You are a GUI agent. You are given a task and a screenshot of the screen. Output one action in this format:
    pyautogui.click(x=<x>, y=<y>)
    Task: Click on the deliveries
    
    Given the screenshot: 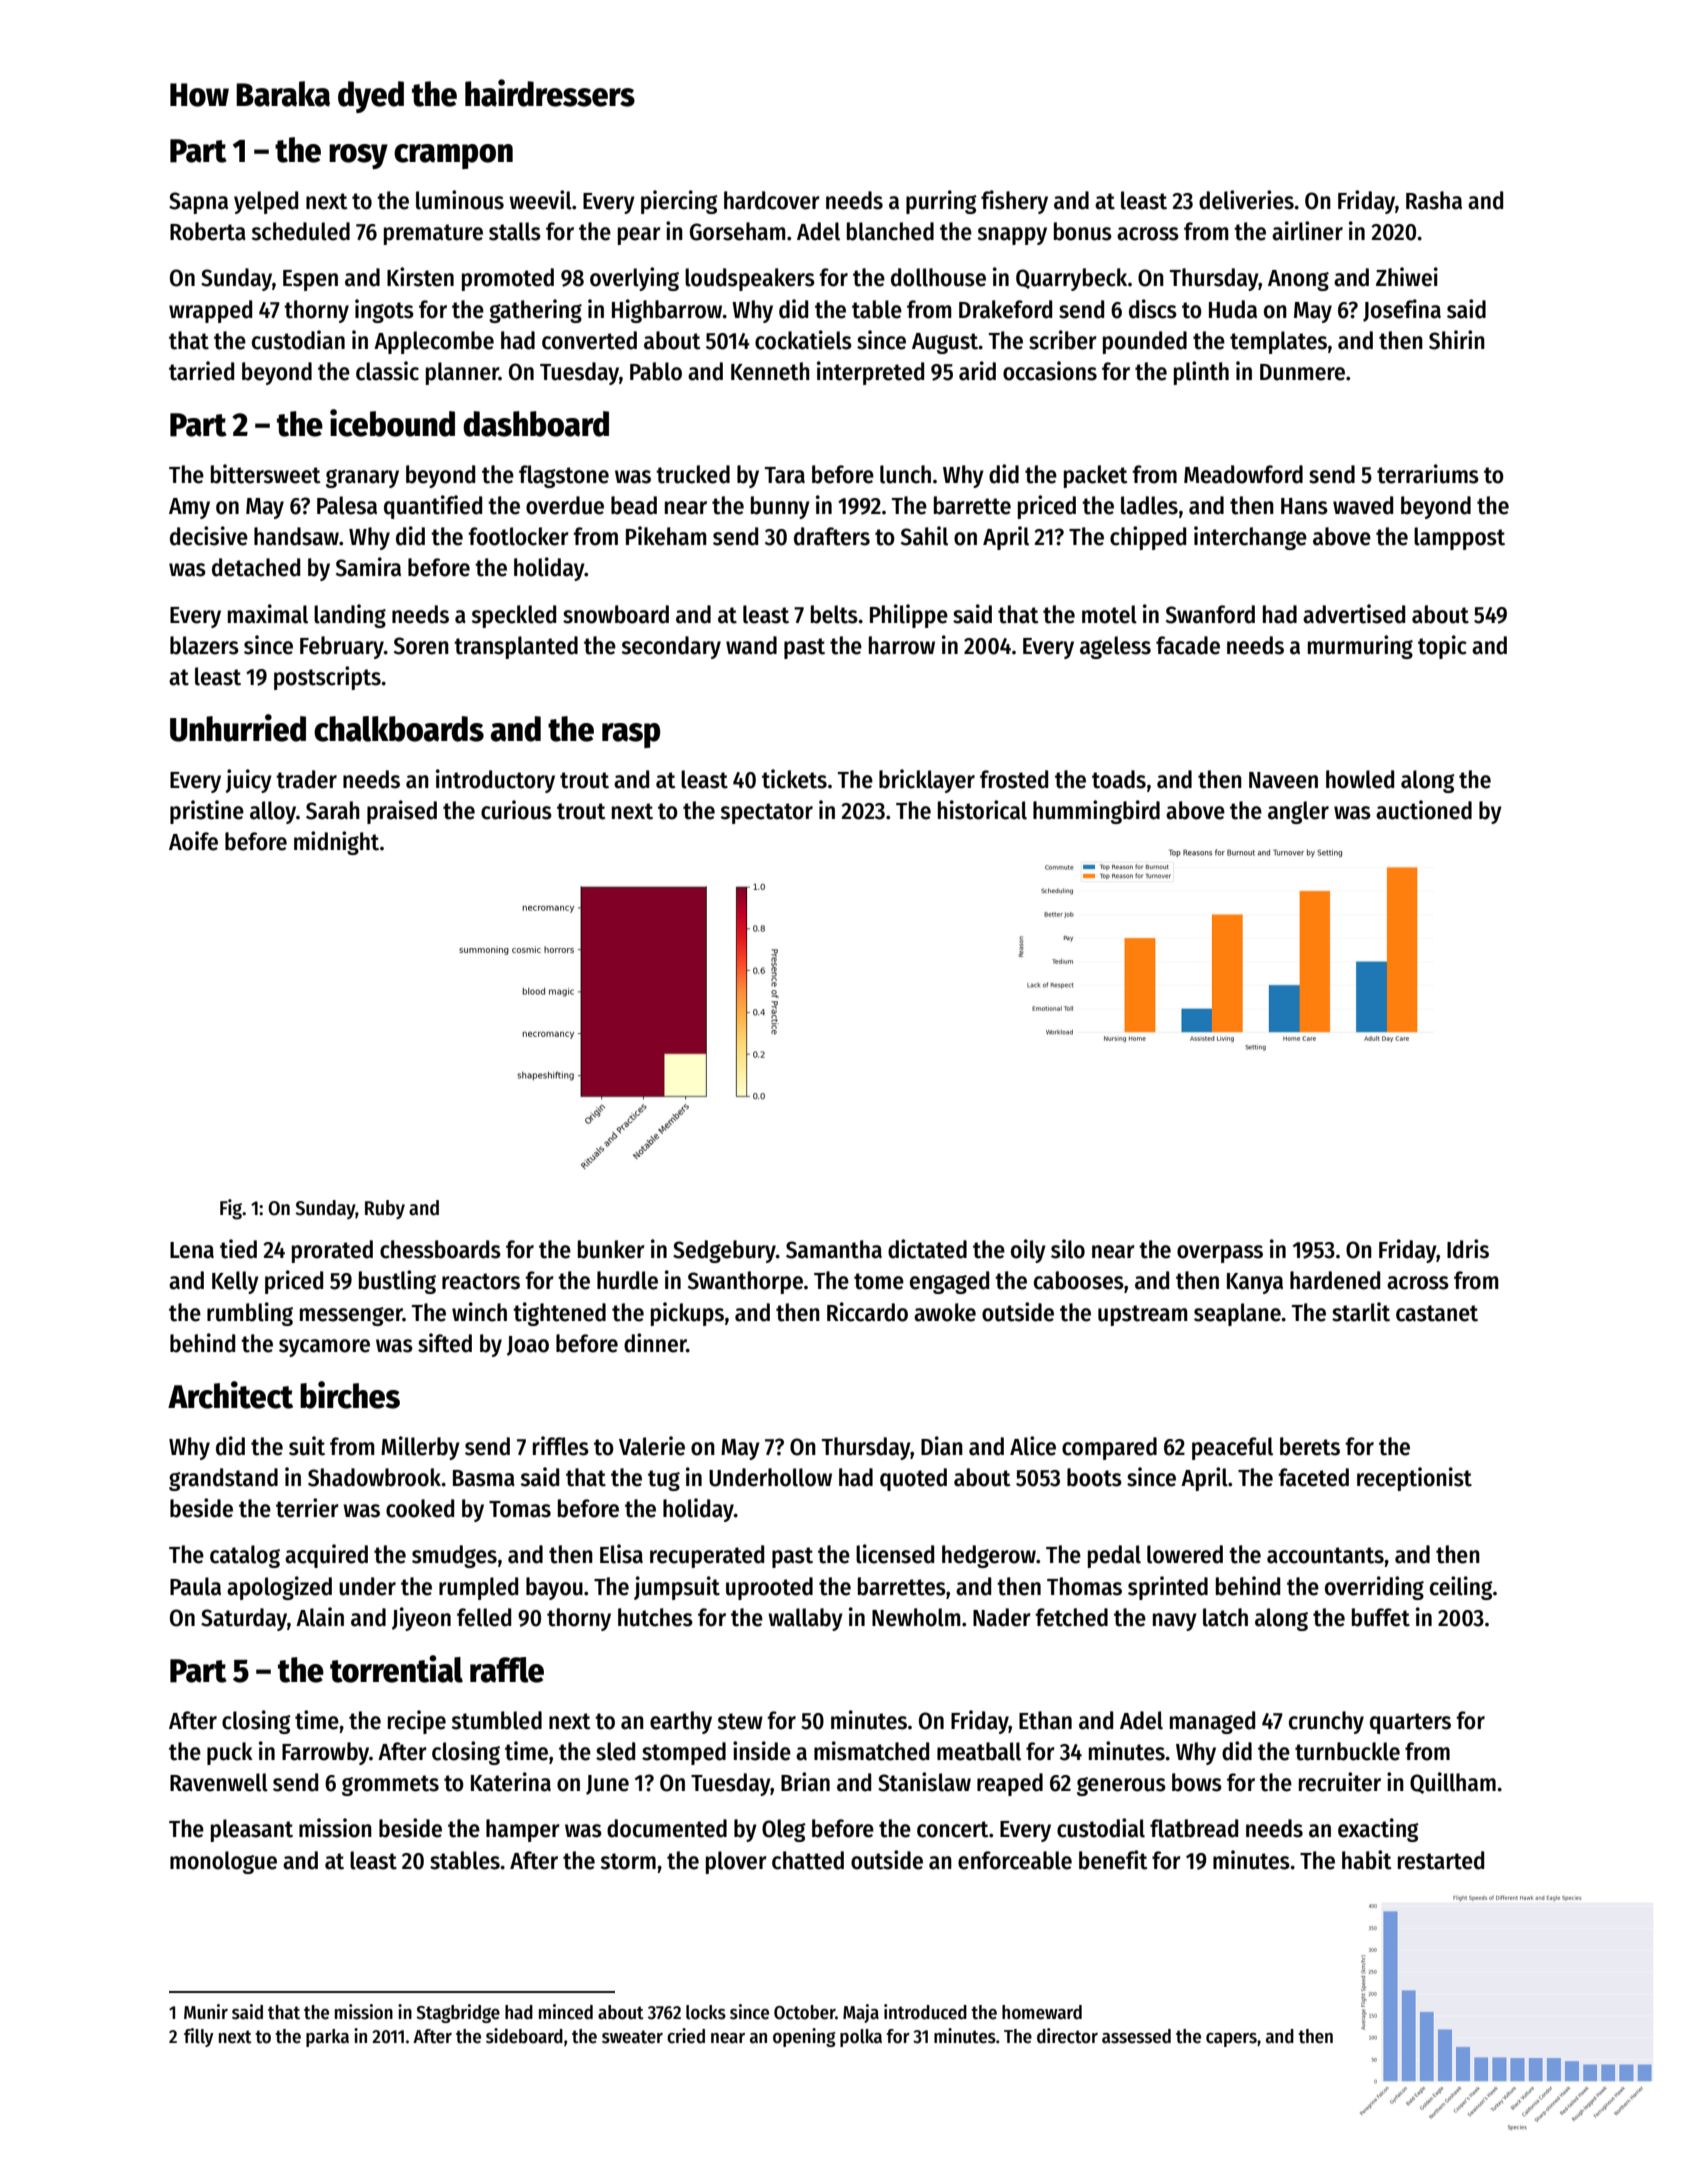 What is the action you would take?
    pyautogui.click(x=1246, y=200)
